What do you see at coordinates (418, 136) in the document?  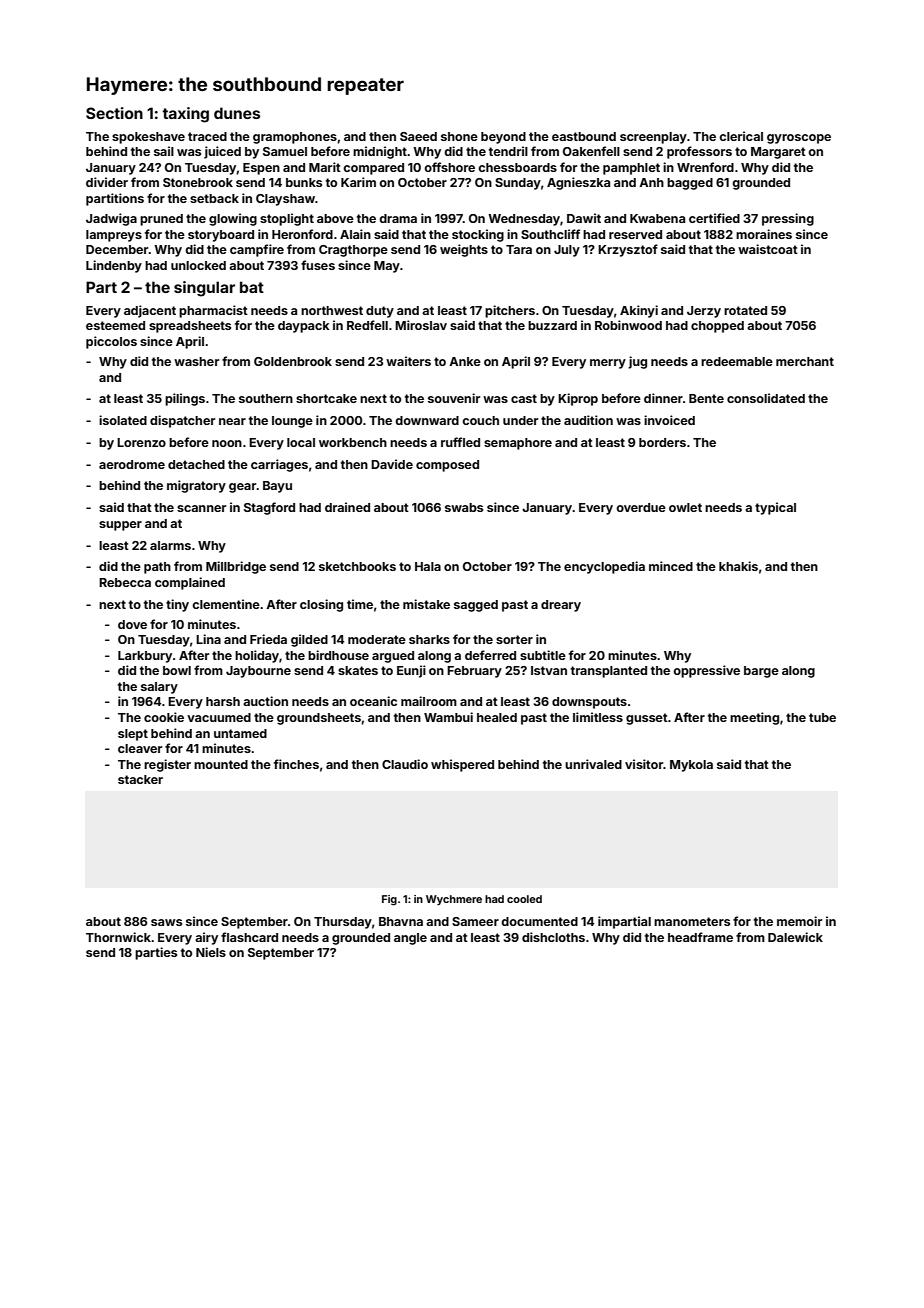 I see `Saeed` at bounding box center [418, 136].
